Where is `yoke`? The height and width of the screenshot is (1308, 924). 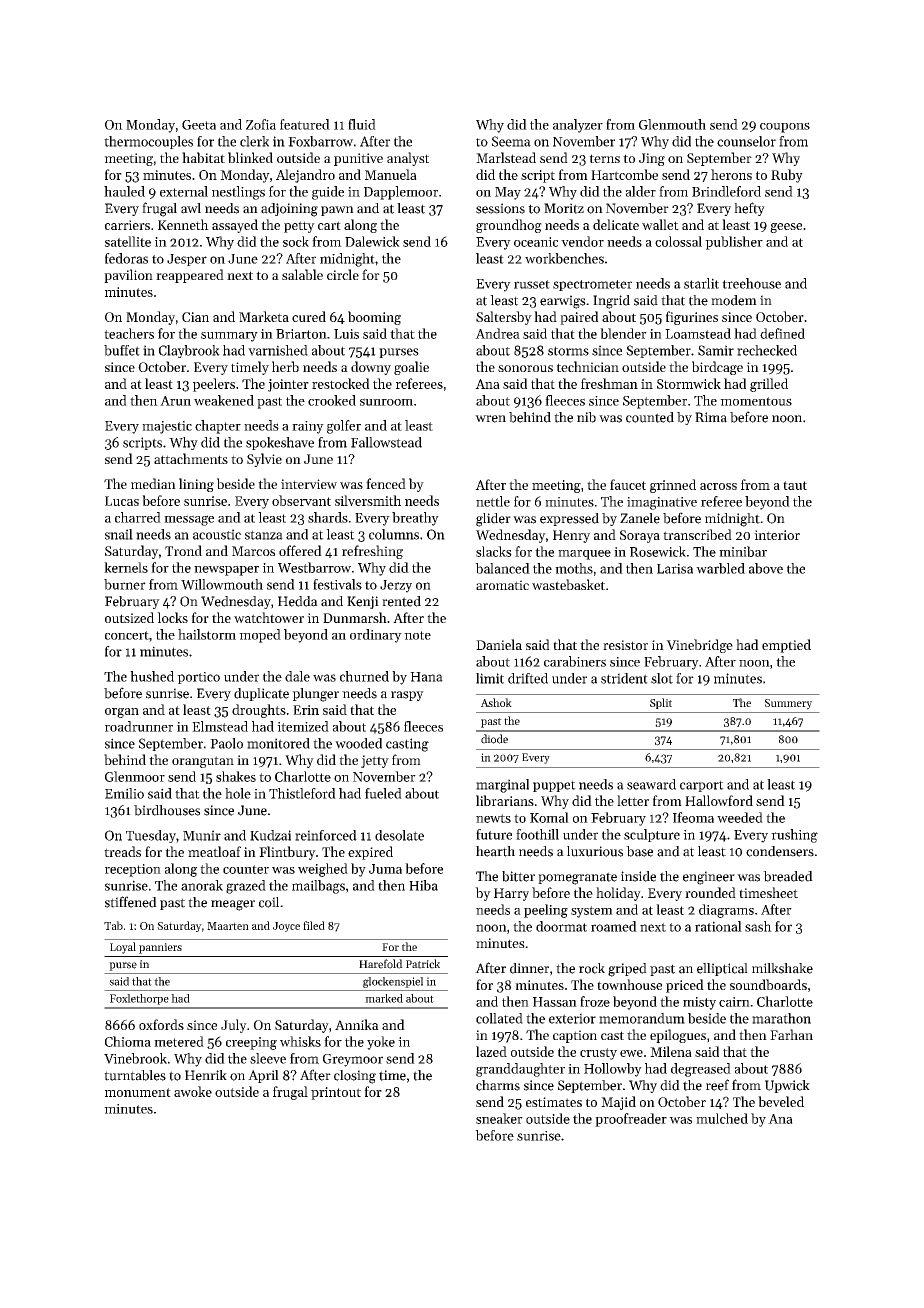
yoke is located at coordinates (381, 1043).
